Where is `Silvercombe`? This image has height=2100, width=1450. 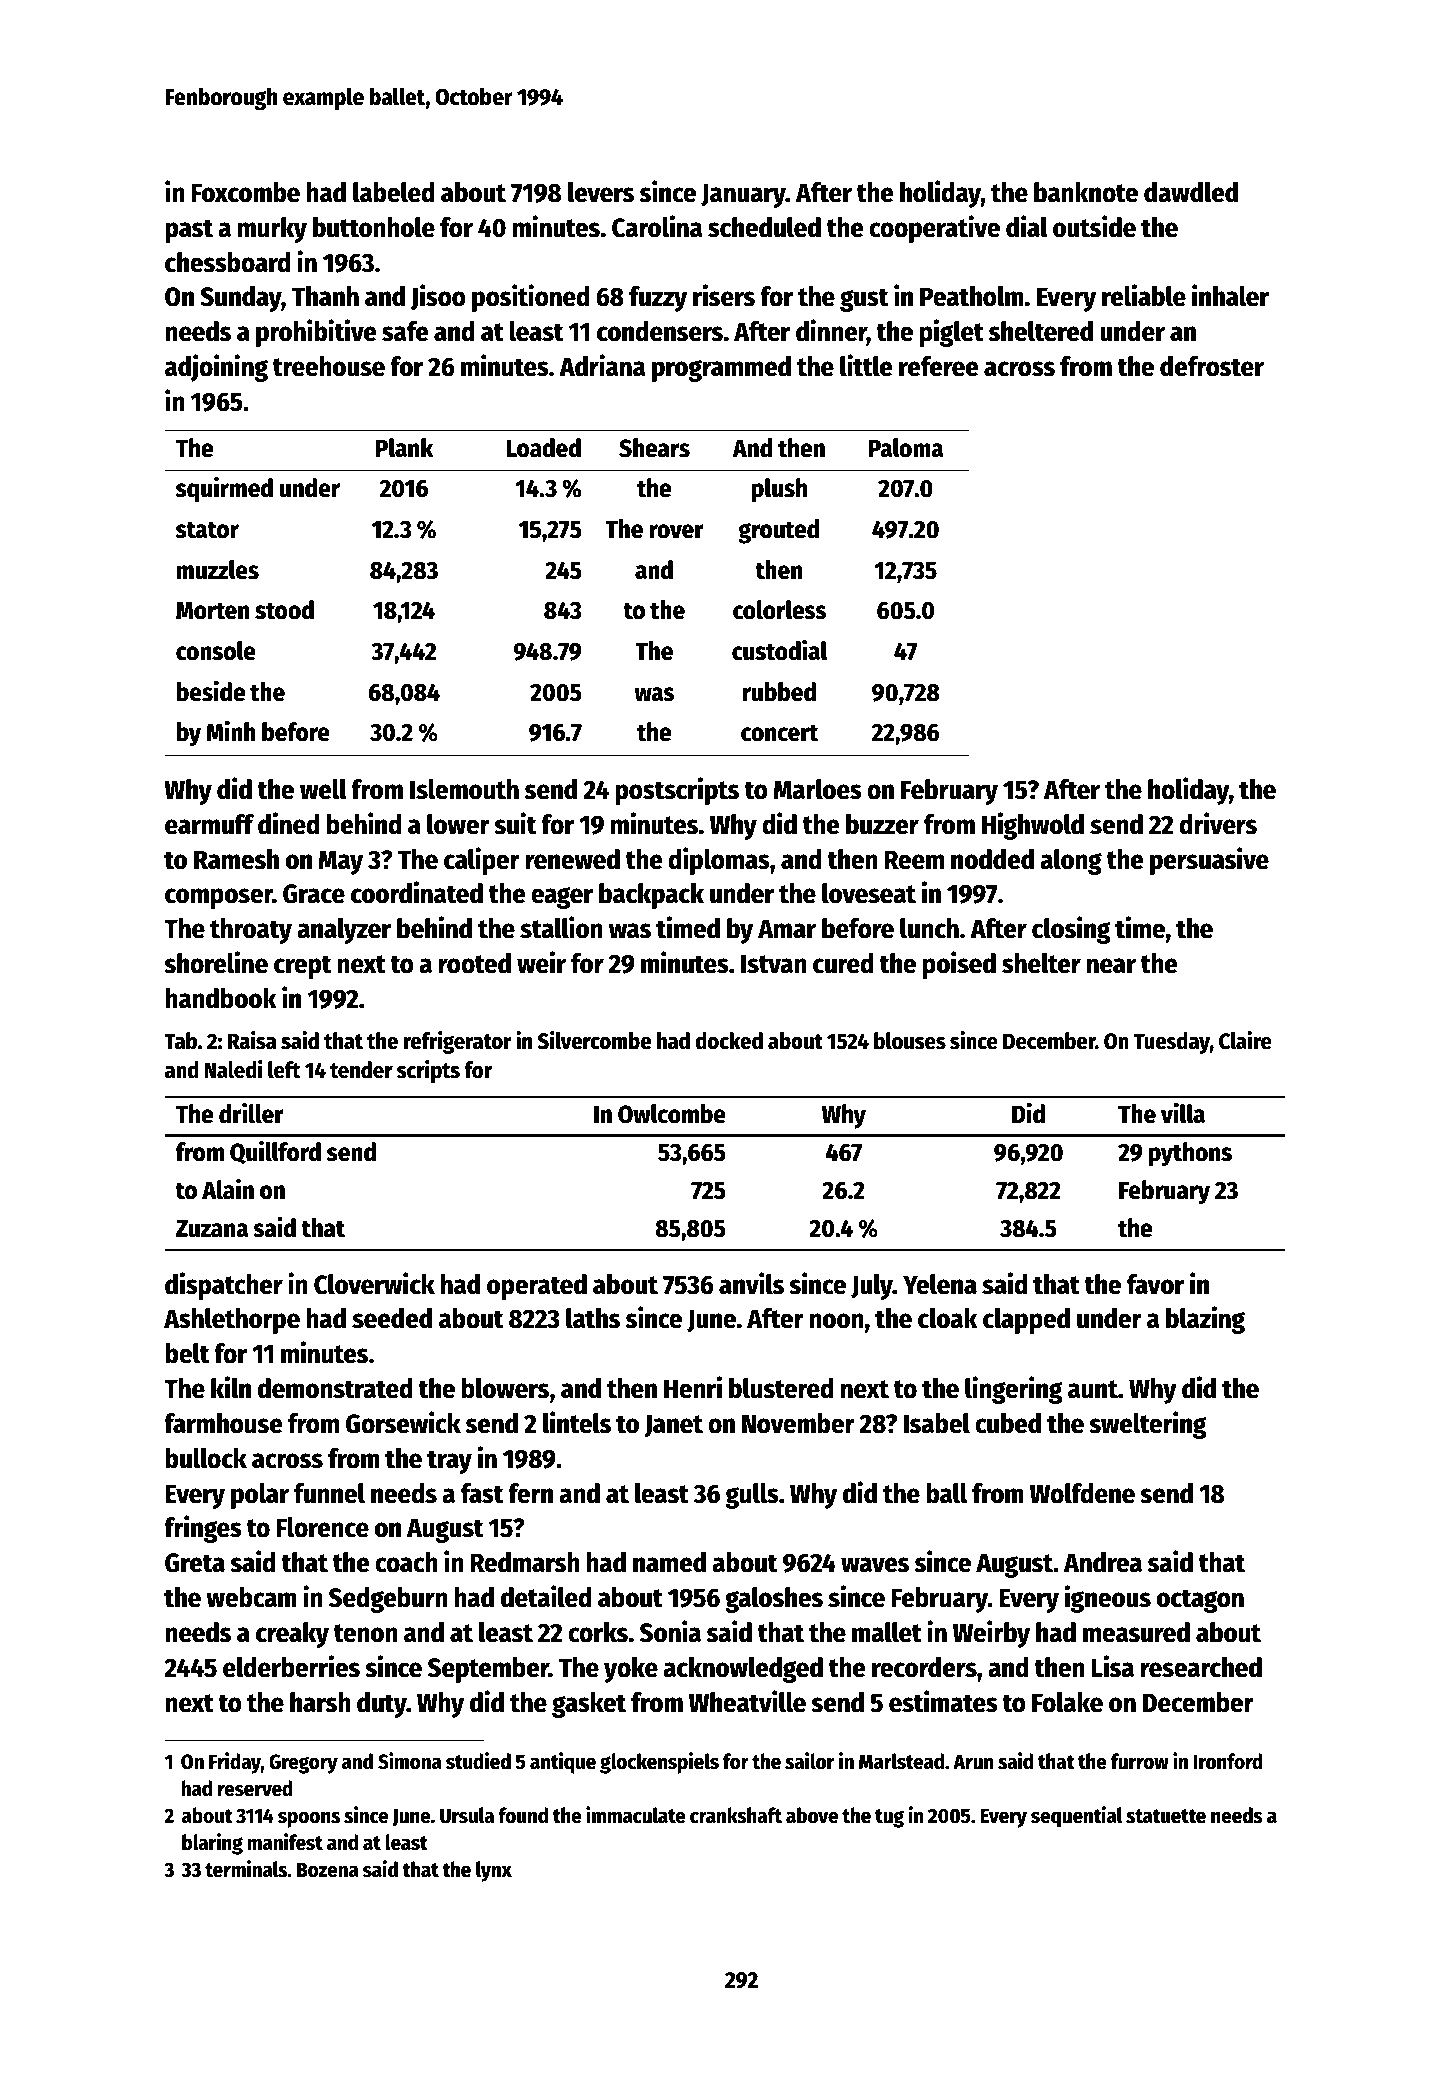 Silvercombe is located at coordinates (594, 1040).
